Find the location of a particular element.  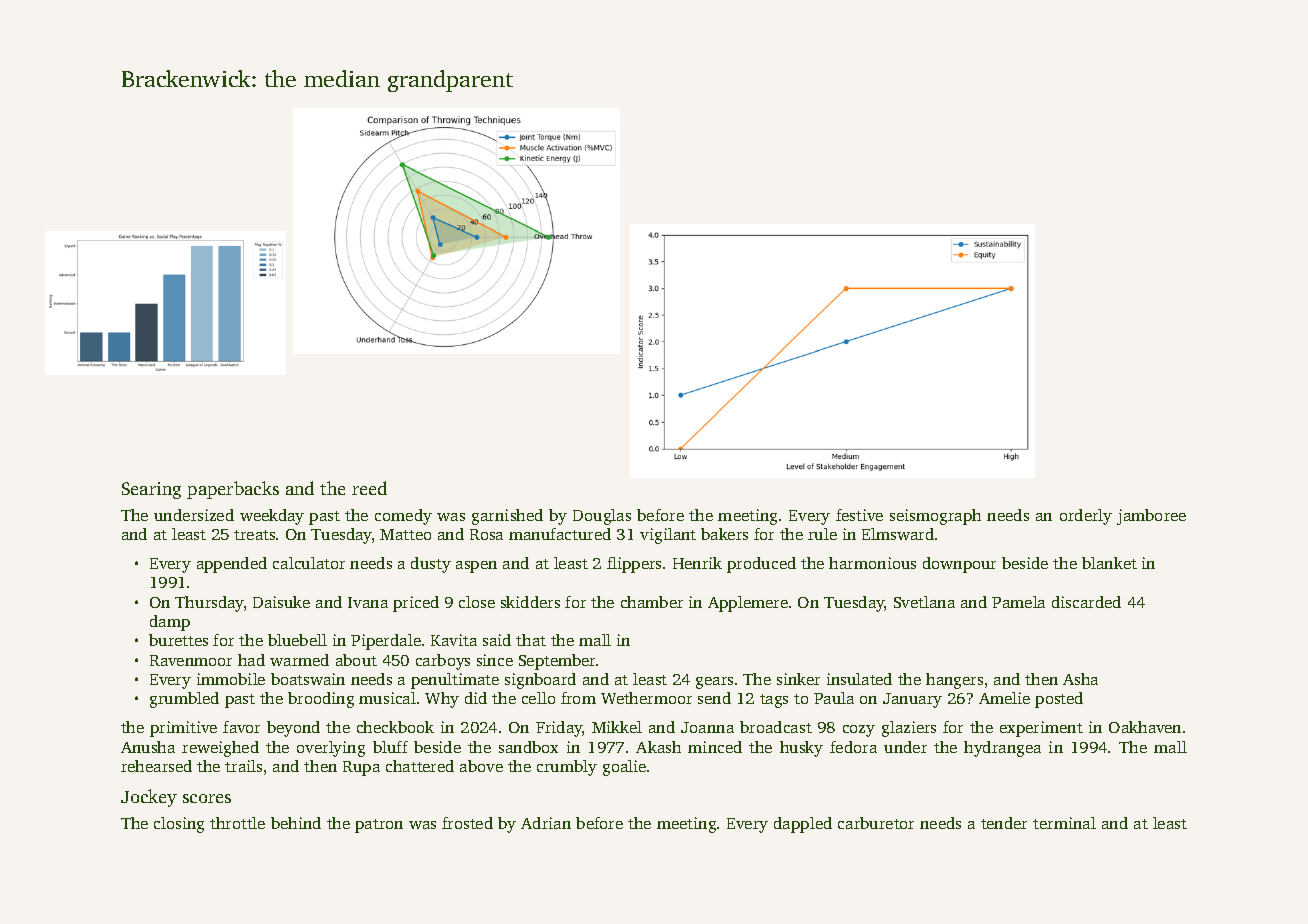

discarded is located at coordinates (1086, 602).
